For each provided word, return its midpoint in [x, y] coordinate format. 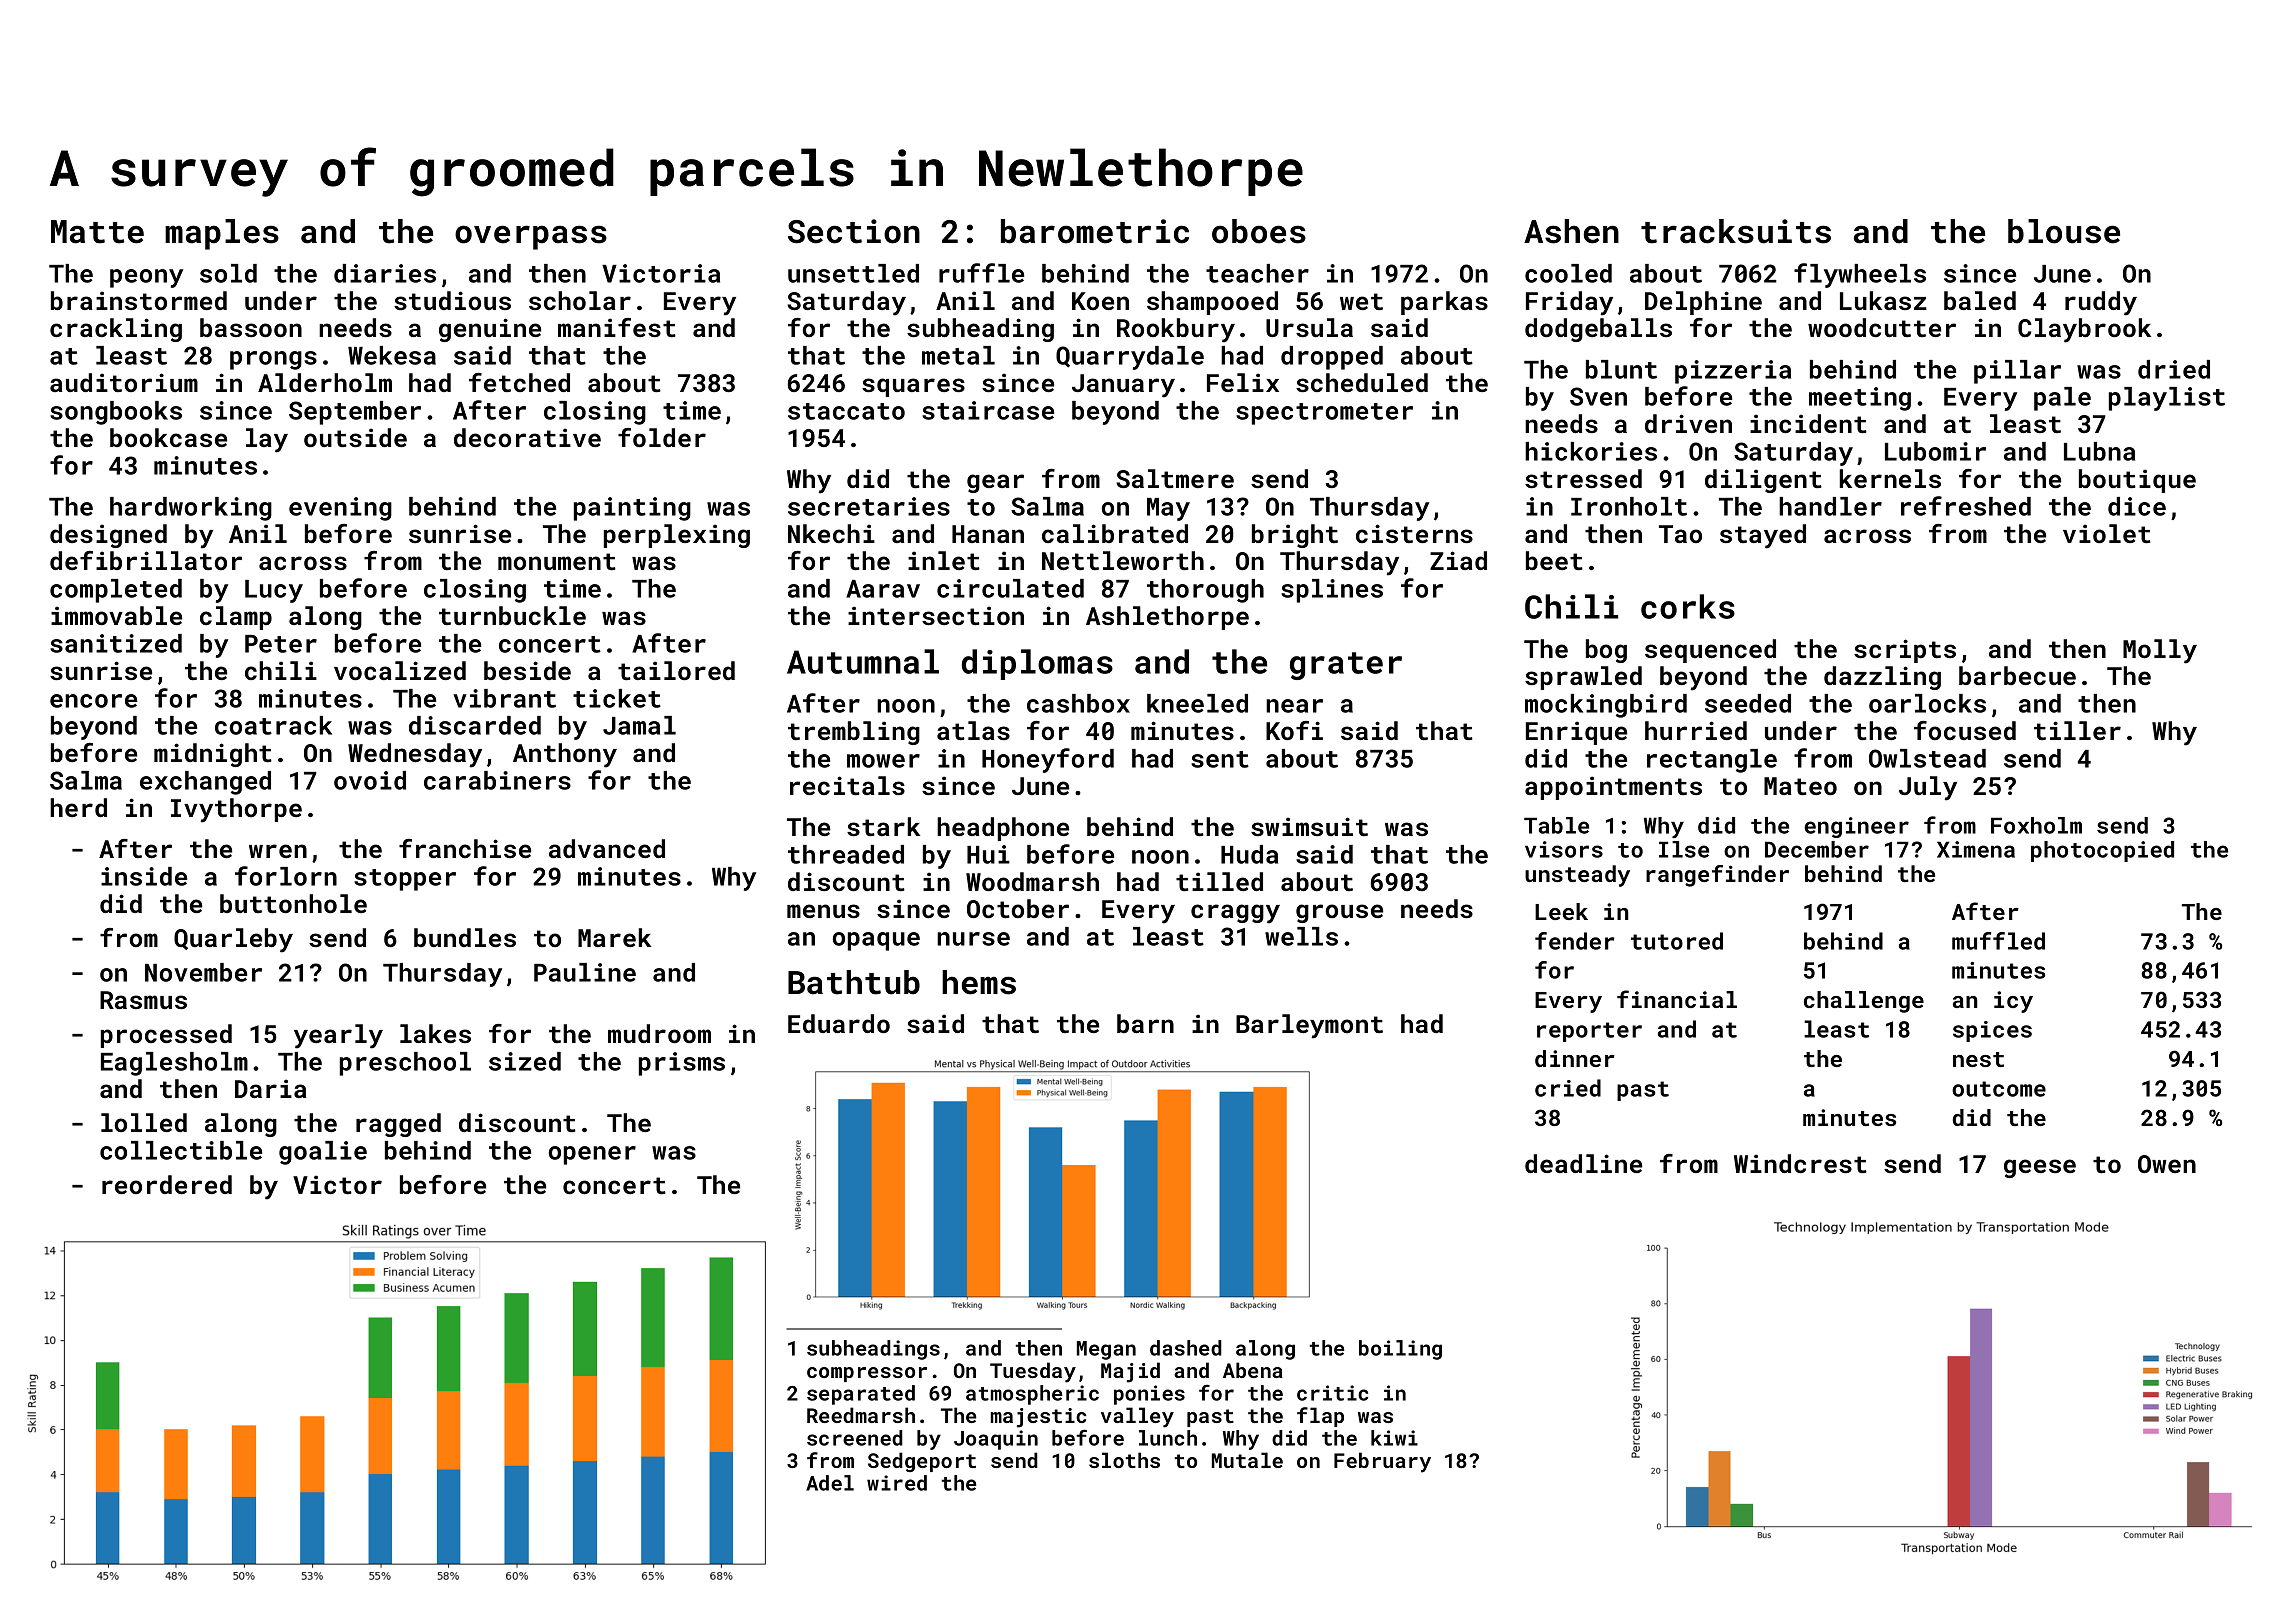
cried [1568, 1088]
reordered [167, 1184]
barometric [1095, 231]
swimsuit [1309, 826]
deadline [1583, 1163]
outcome [1999, 1089]
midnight [213, 755]
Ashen [1571, 231]
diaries [385, 273]
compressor [867, 1374]
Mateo [1800, 786]
